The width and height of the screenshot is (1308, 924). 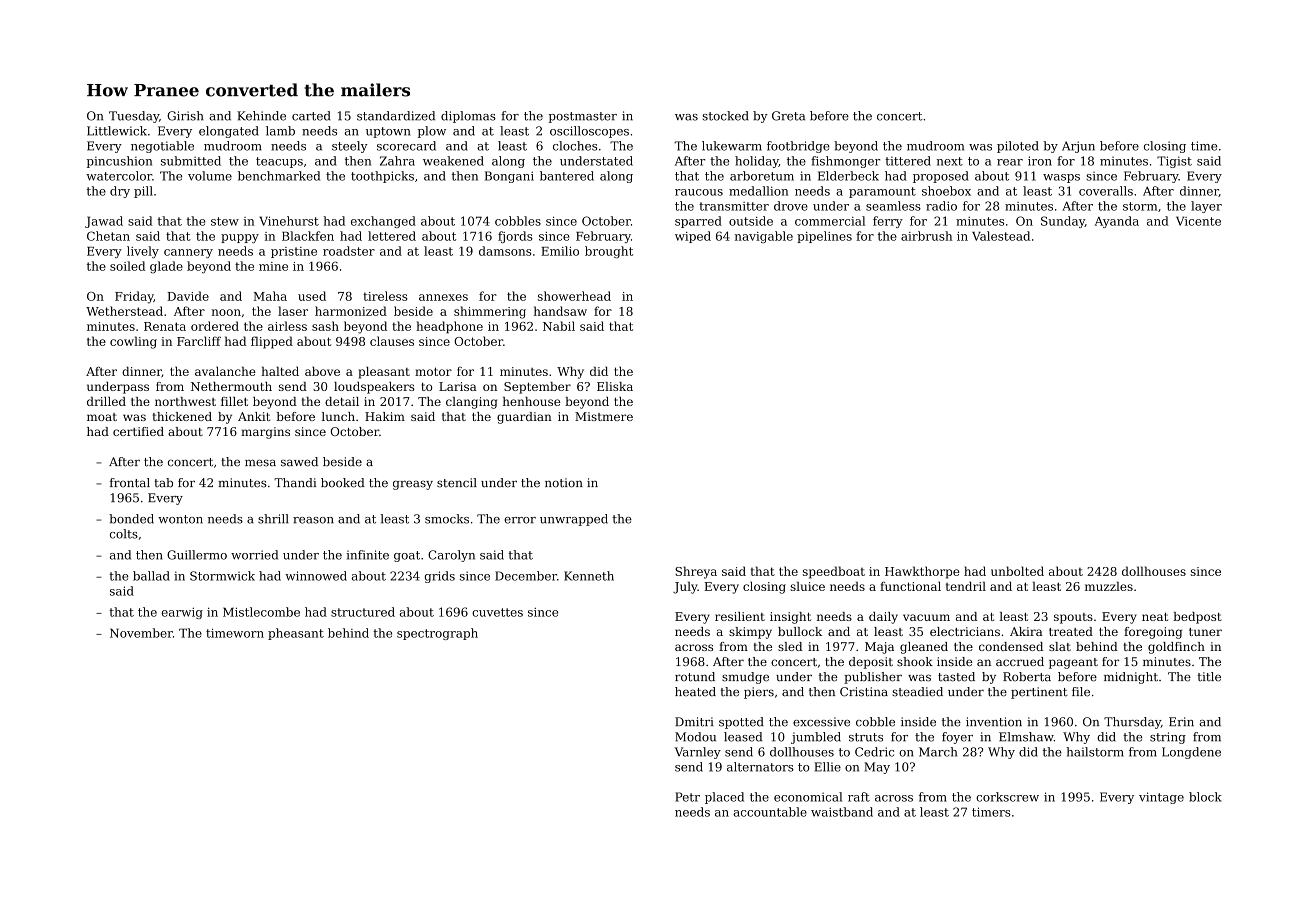 I want to click on Eliska, so click(x=615, y=386).
